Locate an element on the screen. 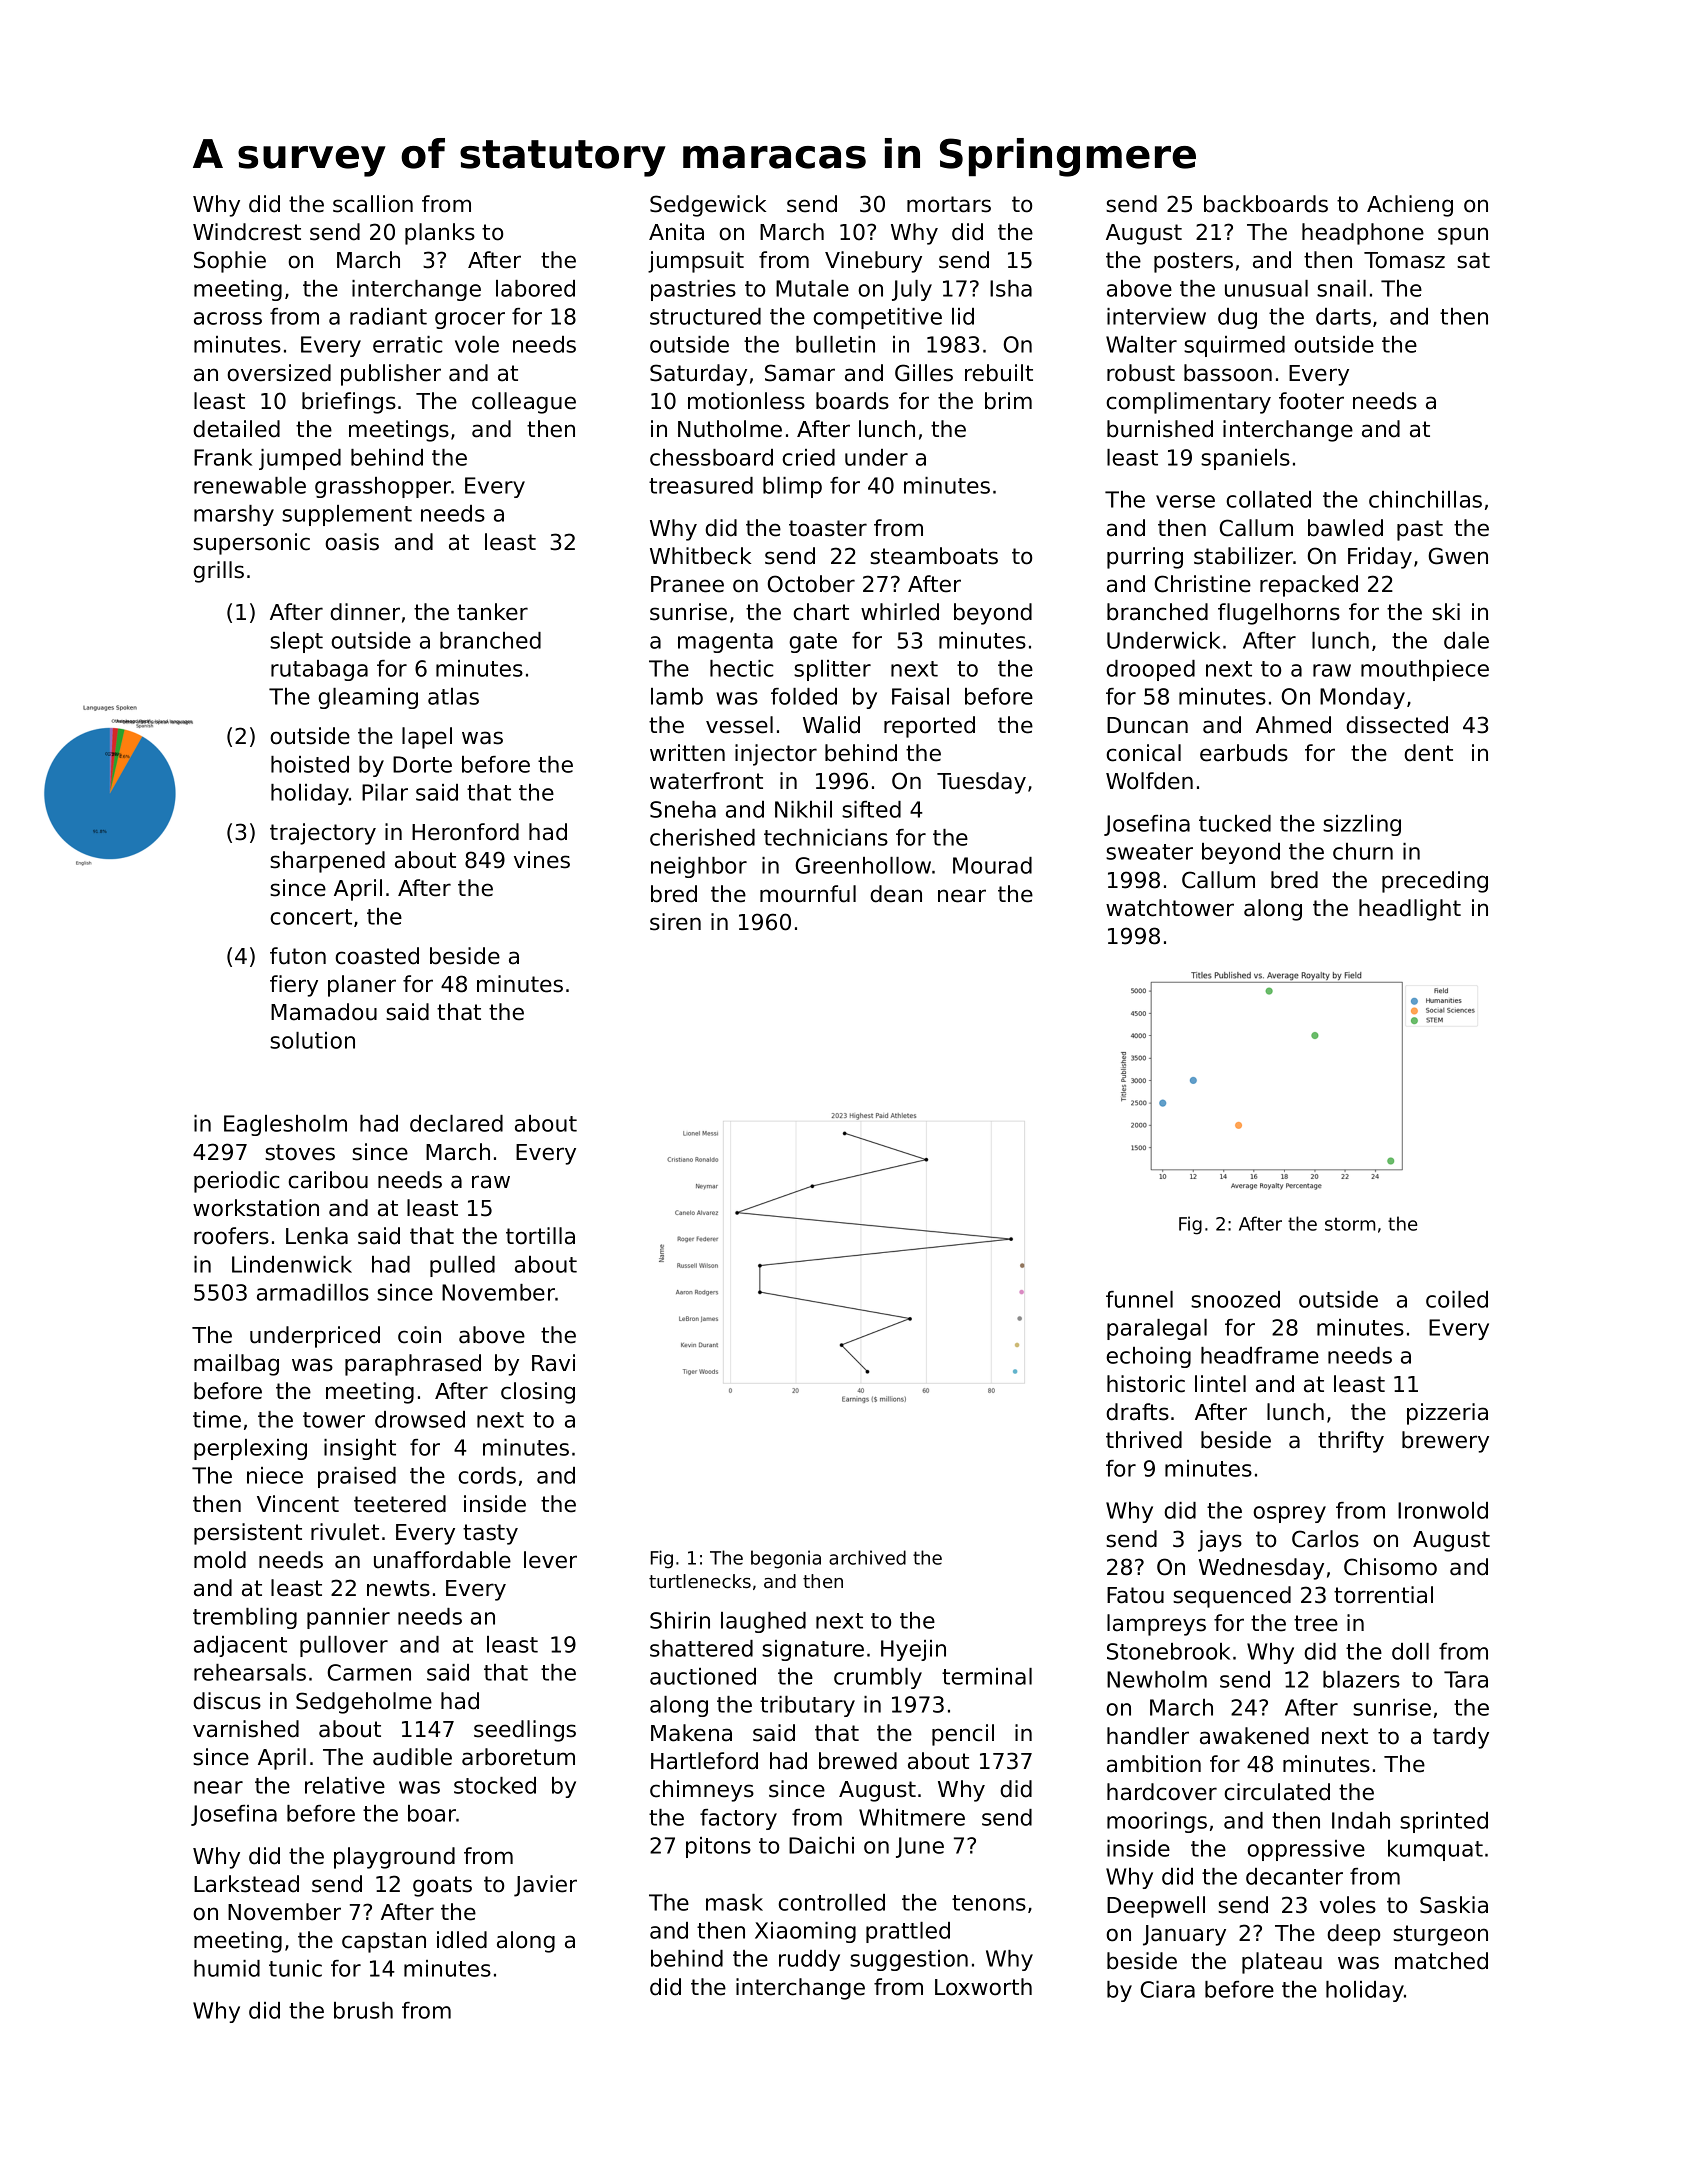 The height and width of the screenshot is (2178, 1683). ruddy is located at coordinates (809, 1960).
